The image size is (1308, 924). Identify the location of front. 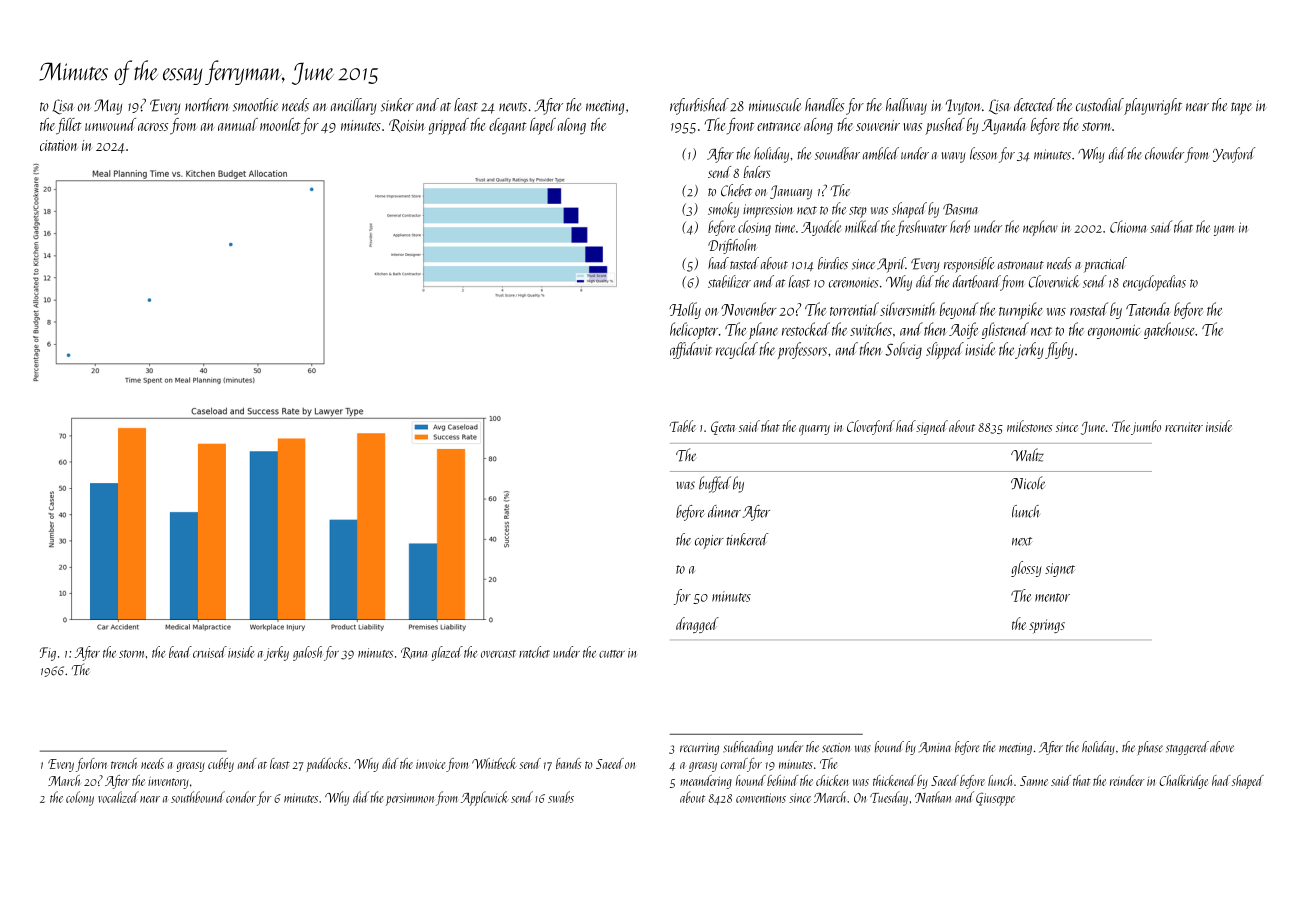
(740, 126).
